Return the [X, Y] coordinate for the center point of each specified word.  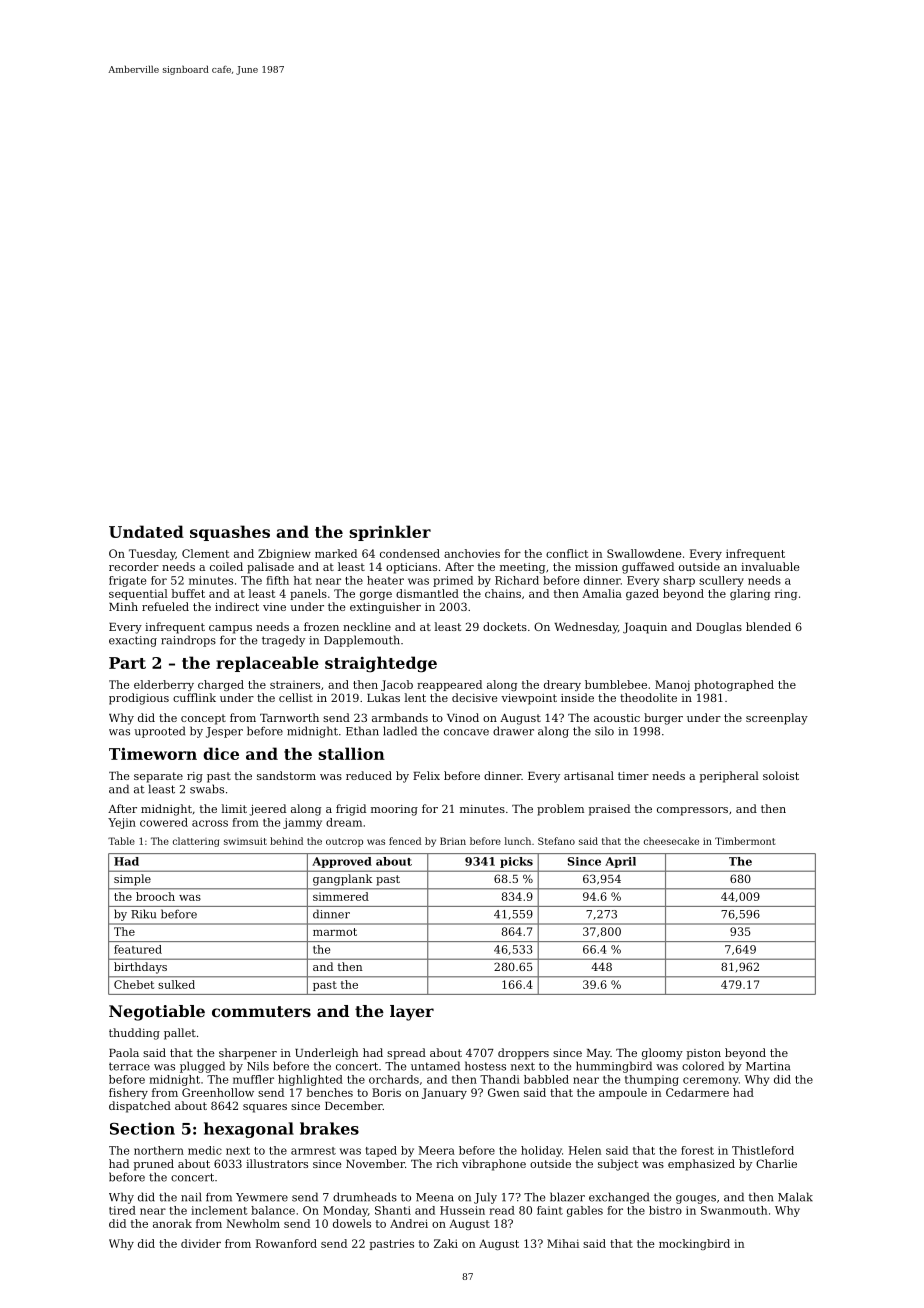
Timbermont [745, 841]
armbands [400, 717]
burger [663, 719]
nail [191, 1197]
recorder [134, 566]
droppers [523, 1054]
